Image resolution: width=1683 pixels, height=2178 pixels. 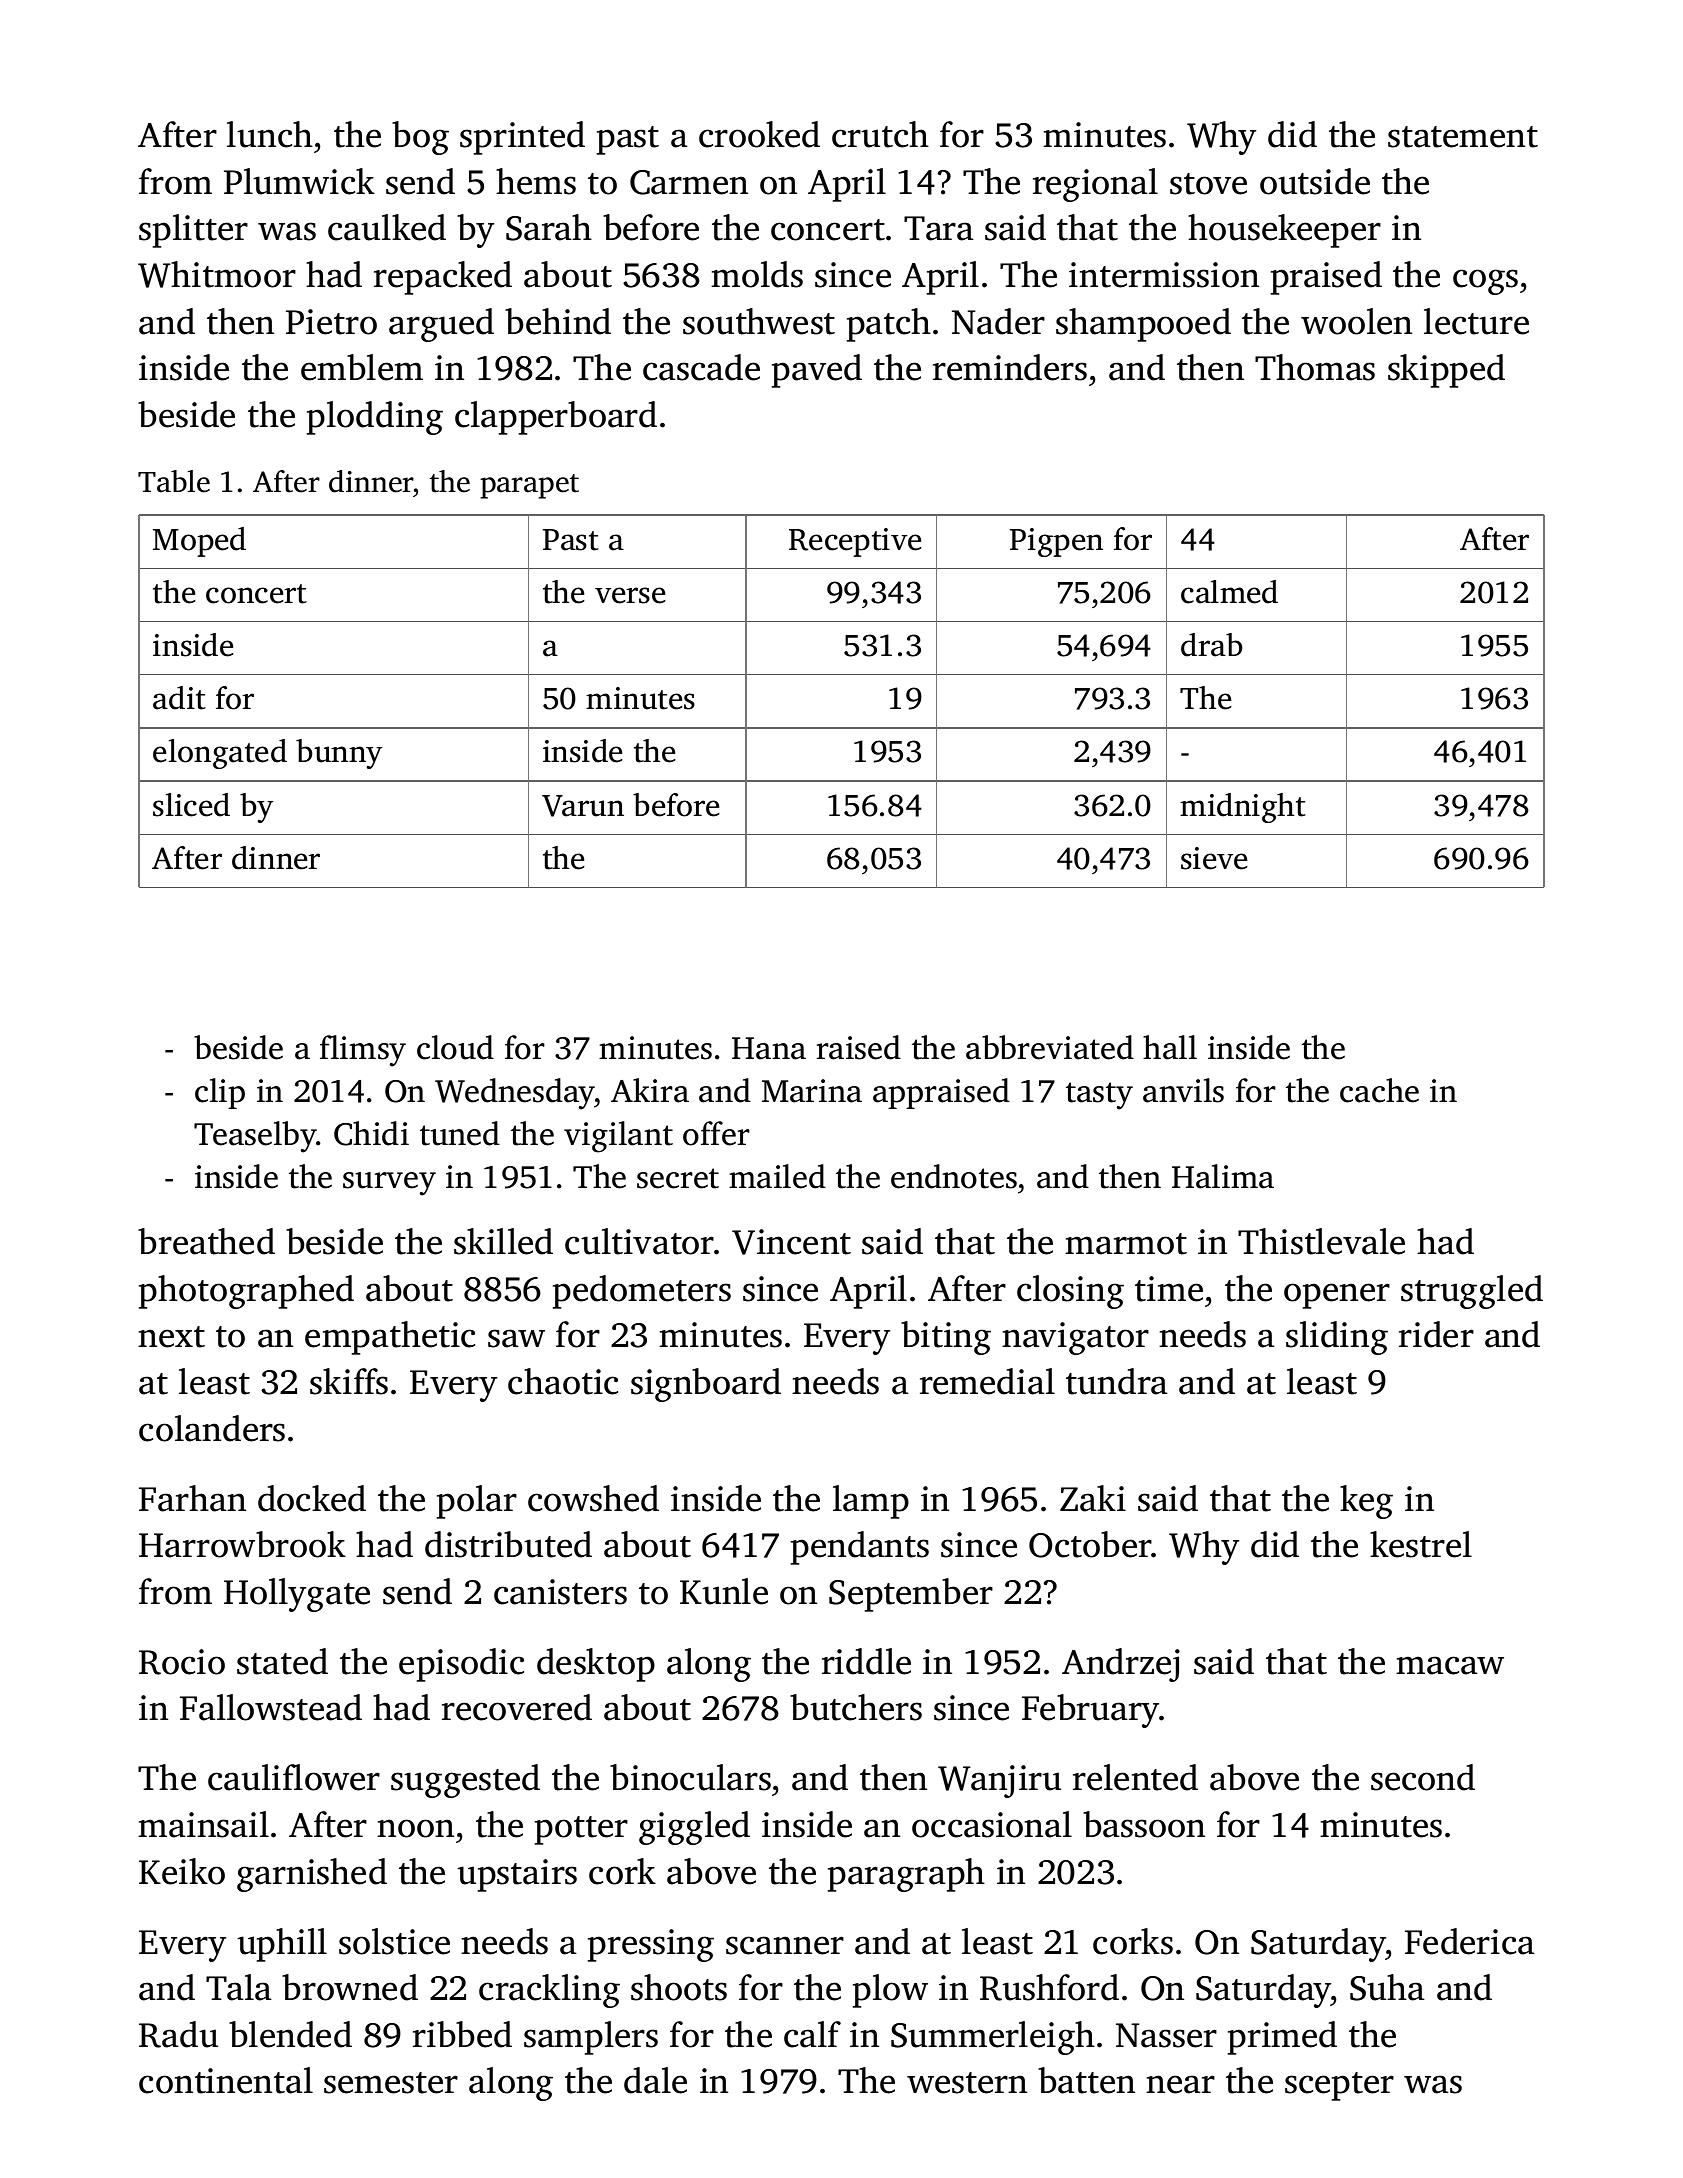 I want to click on polar, so click(x=477, y=1502).
